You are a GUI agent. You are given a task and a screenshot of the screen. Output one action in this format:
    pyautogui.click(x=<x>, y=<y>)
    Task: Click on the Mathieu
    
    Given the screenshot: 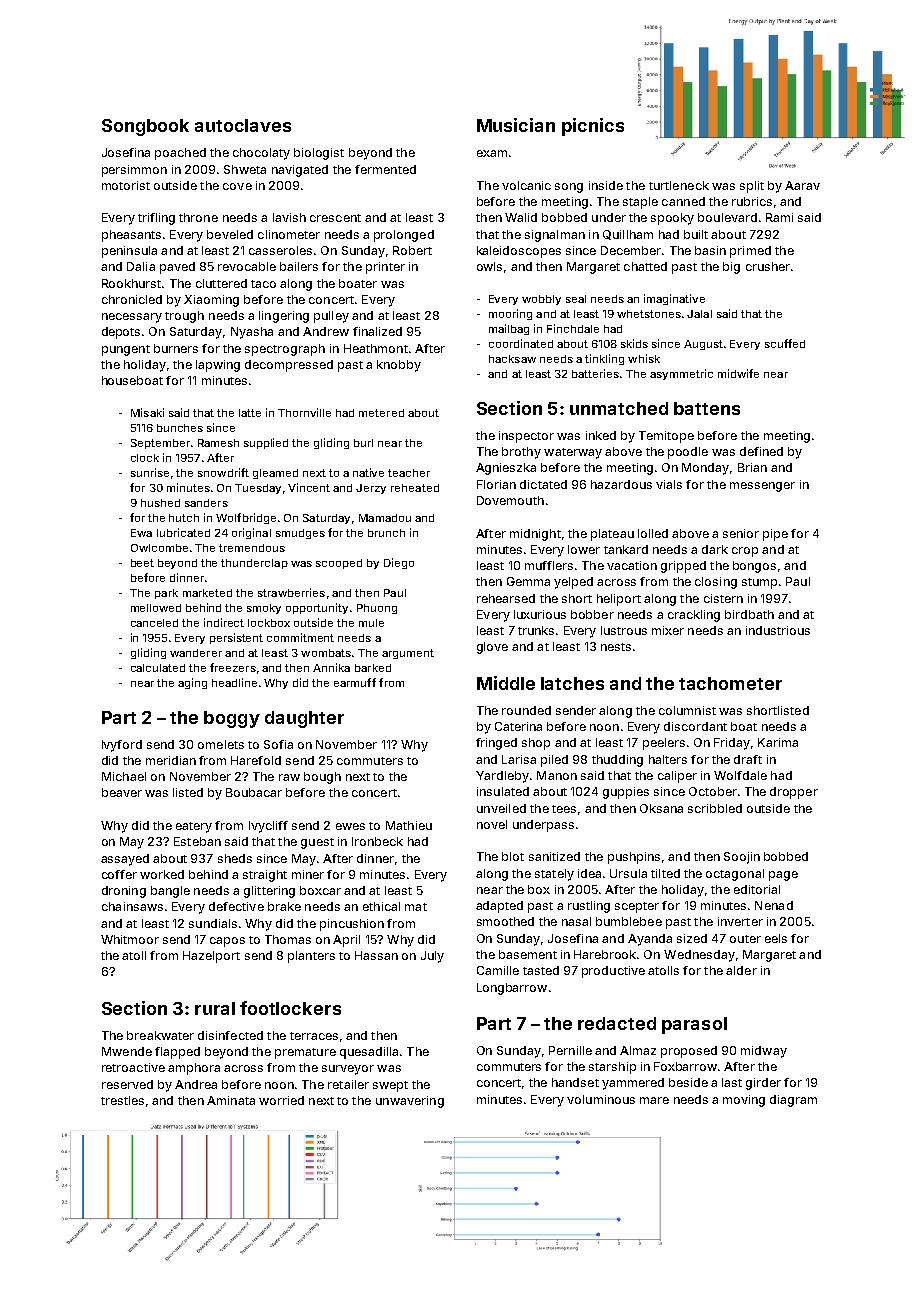 What is the action you would take?
    pyautogui.click(x=409, y=825)
